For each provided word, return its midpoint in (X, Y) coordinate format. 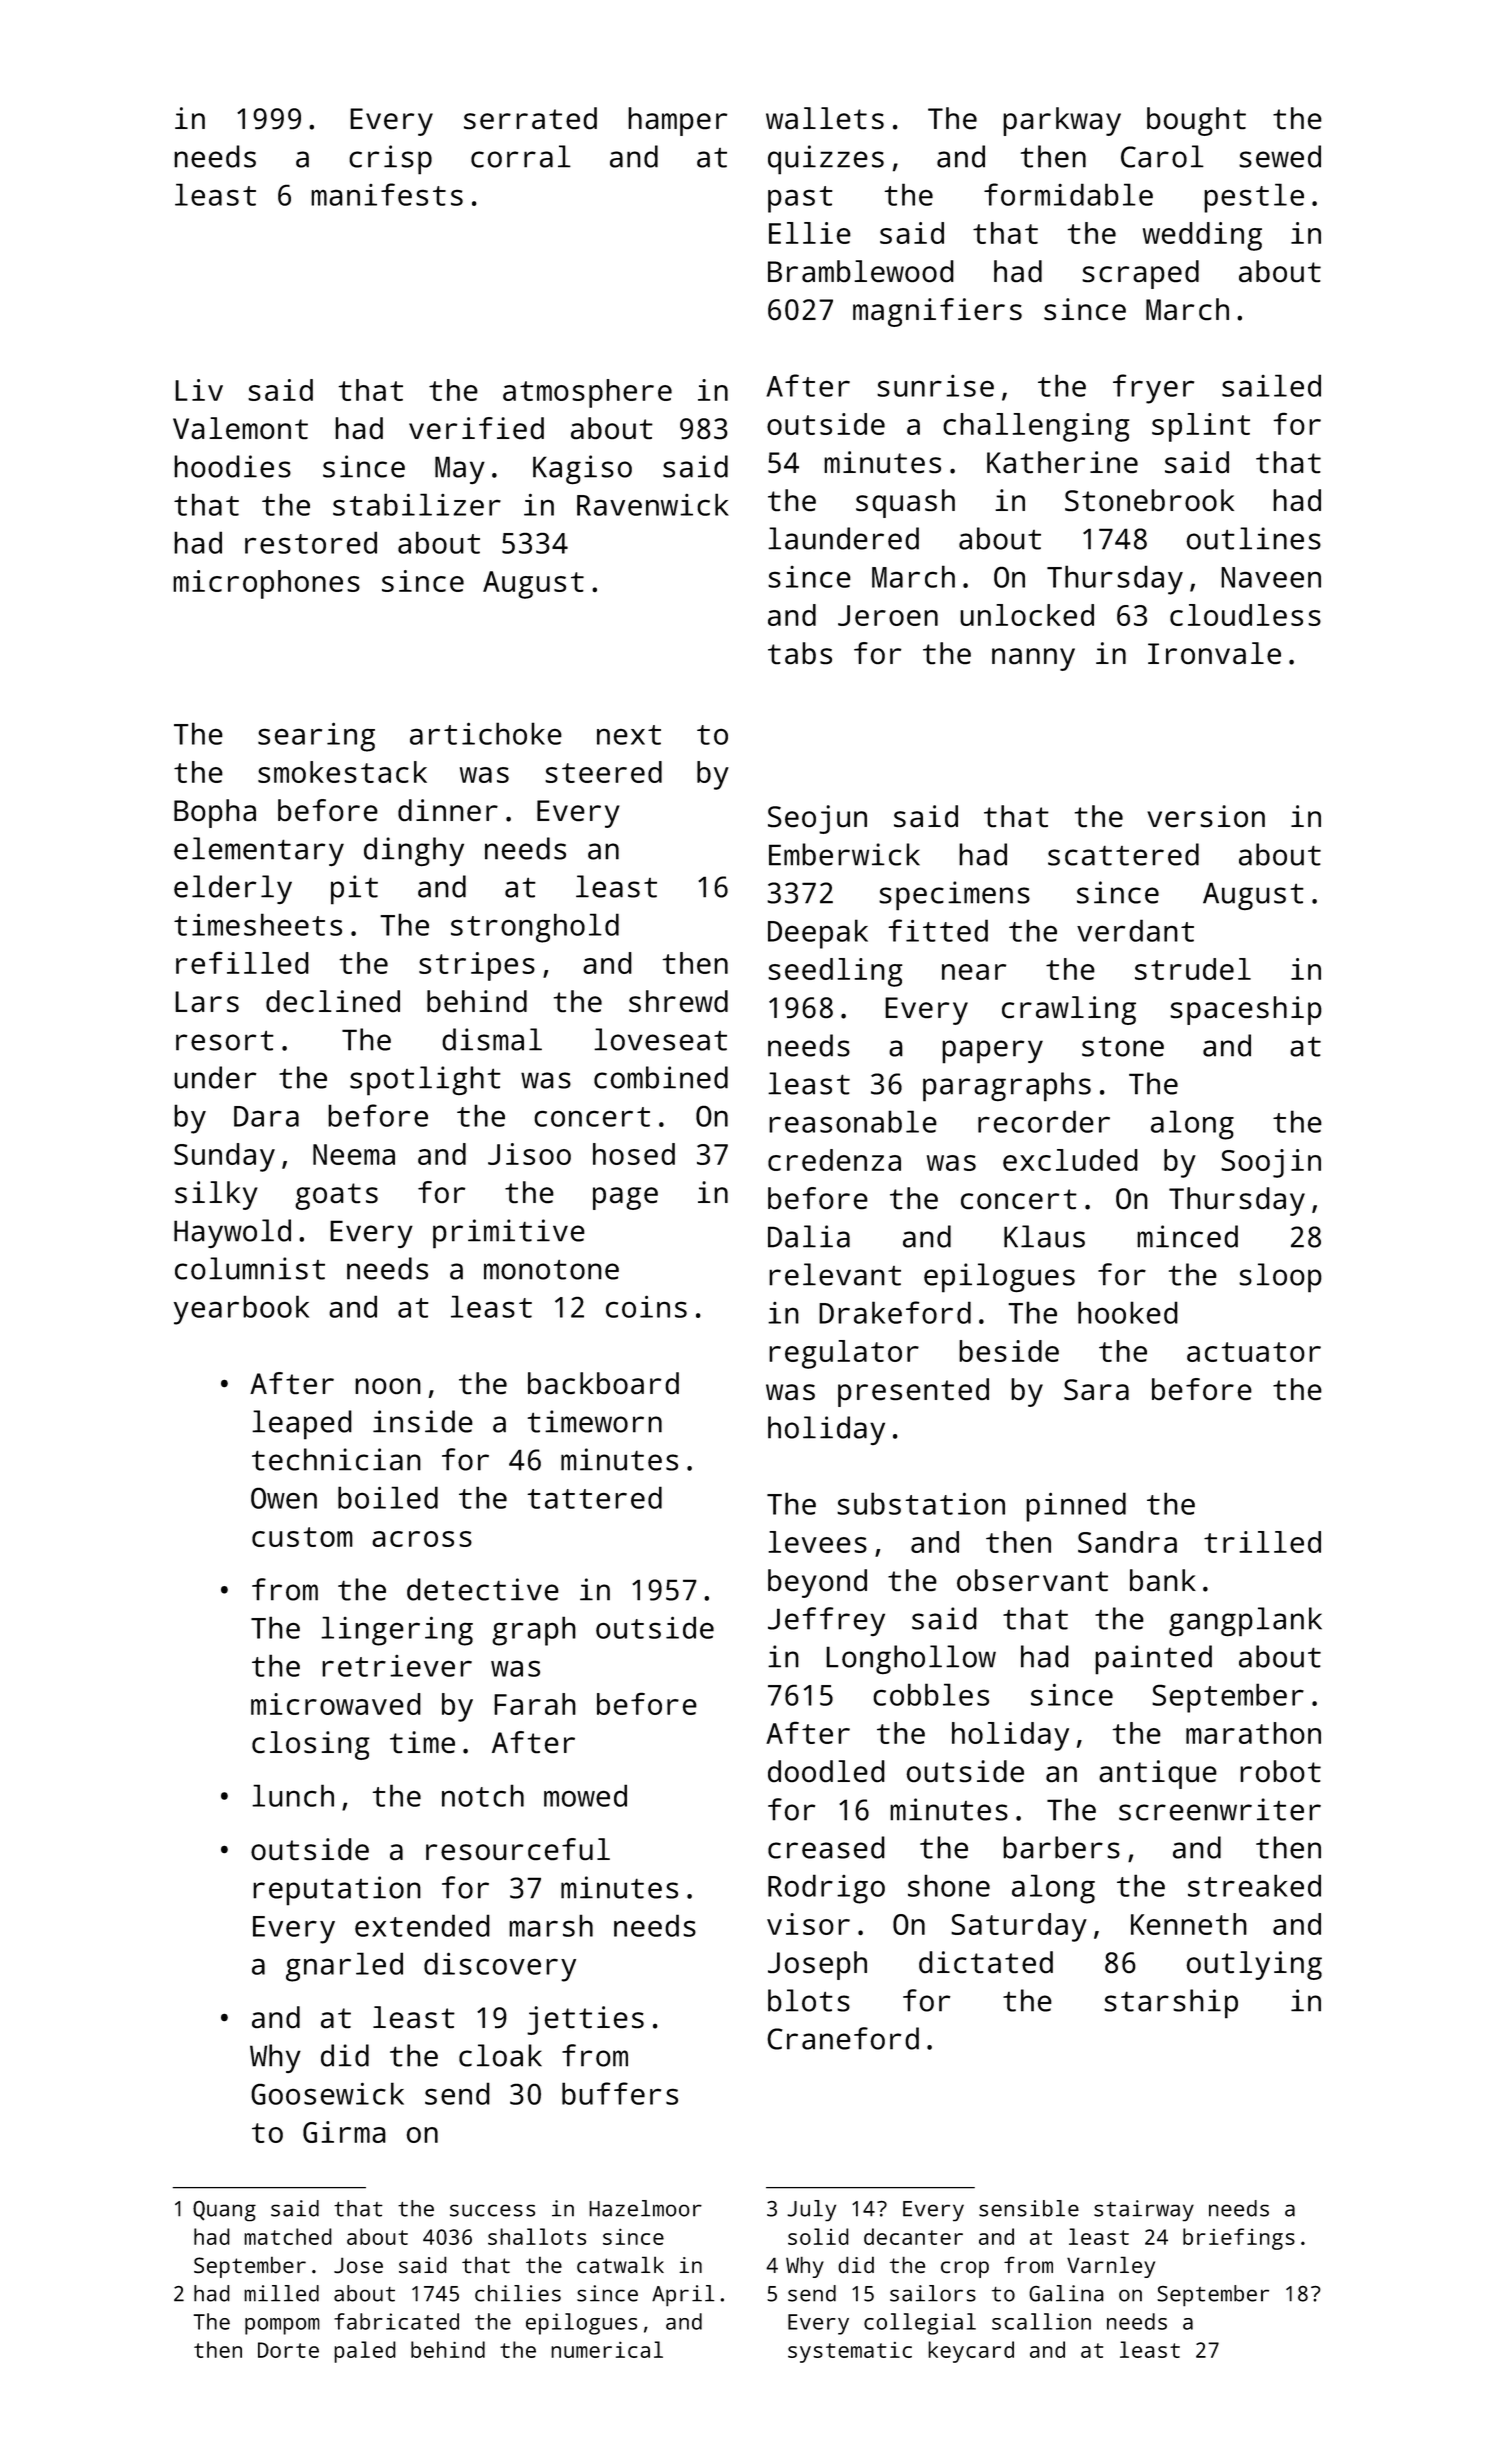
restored (311, 542)
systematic (850, 2352)
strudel (1193, 969)
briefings (1239, 2239)
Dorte (288, 2350)
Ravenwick (653, 504)
